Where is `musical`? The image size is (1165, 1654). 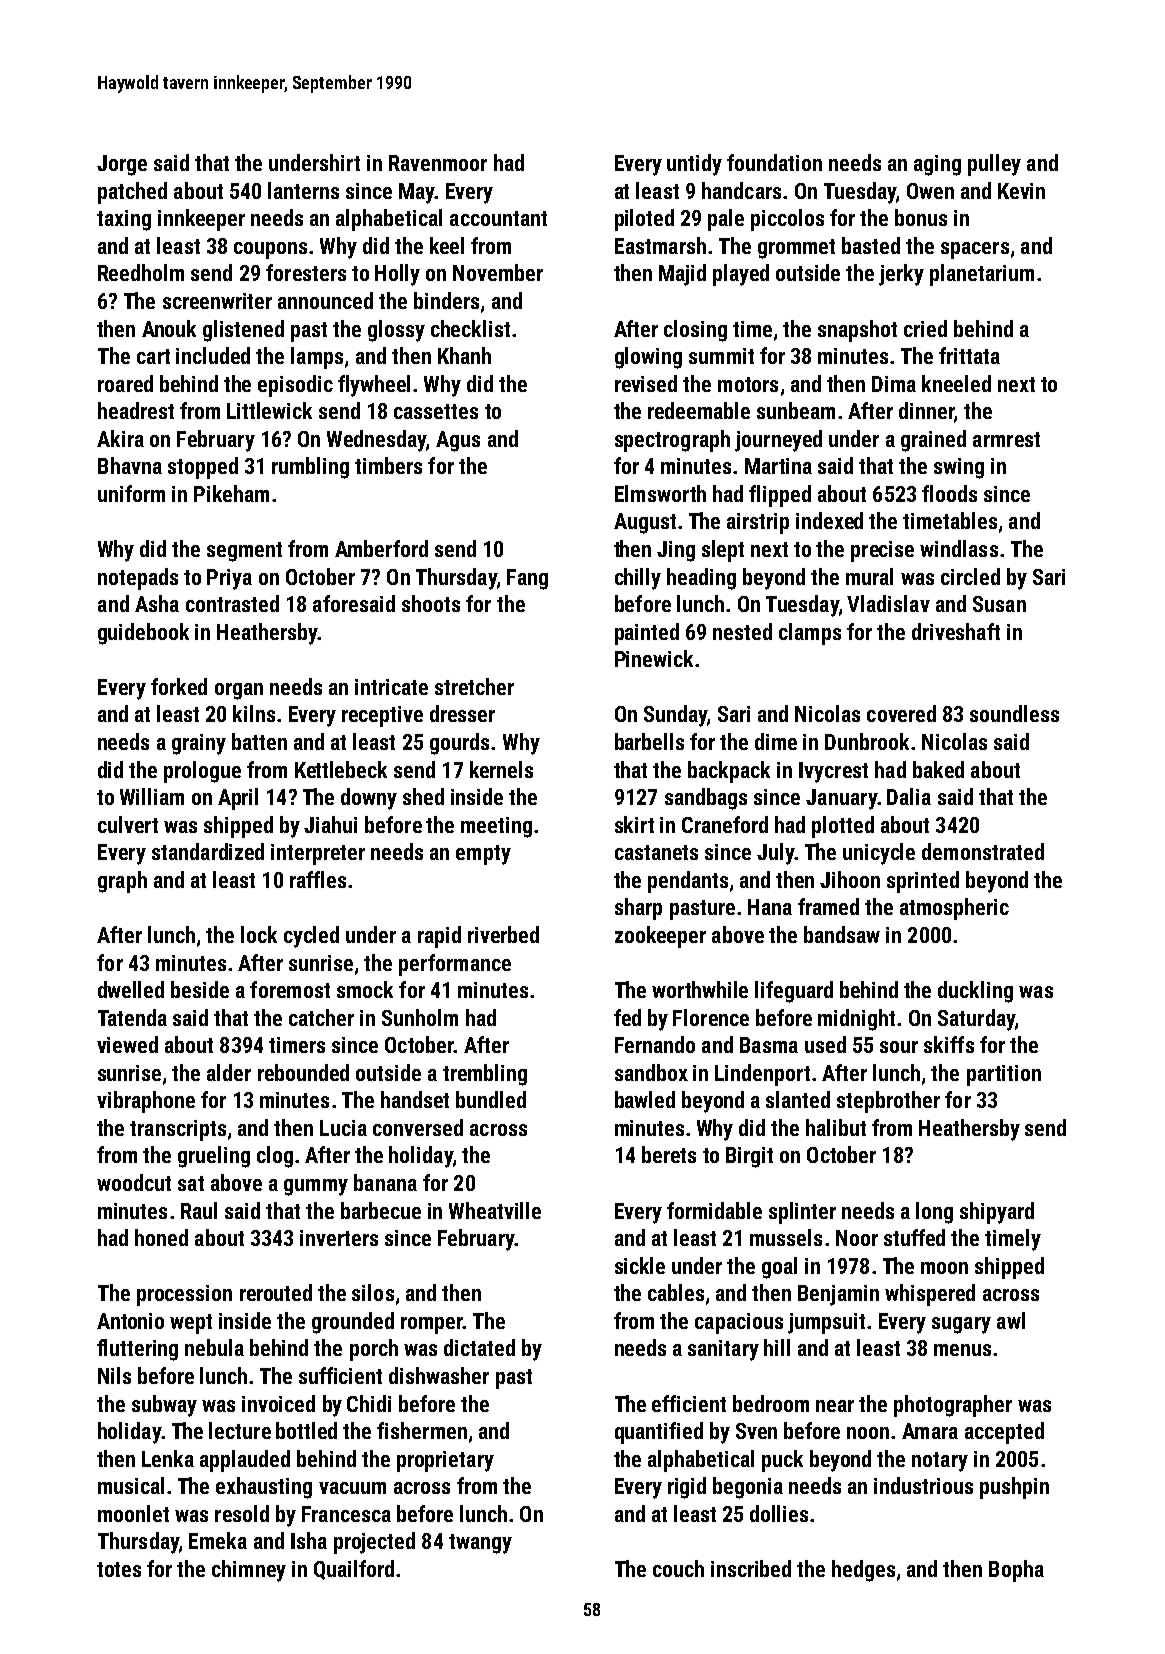 musical is located at coordinates (131, 1485).
